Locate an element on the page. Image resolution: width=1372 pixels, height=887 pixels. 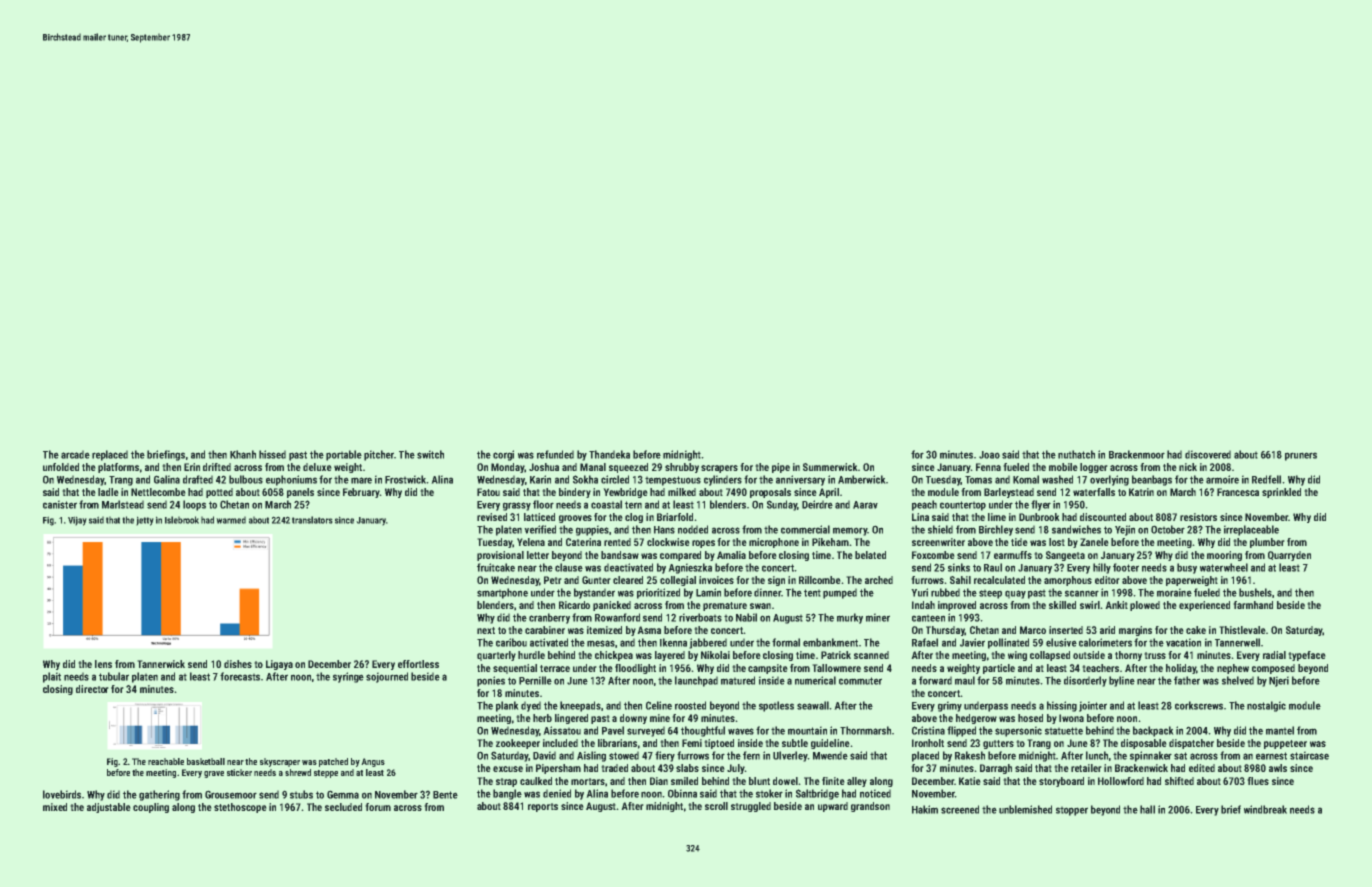
next is located at coordinates (486, 630).
